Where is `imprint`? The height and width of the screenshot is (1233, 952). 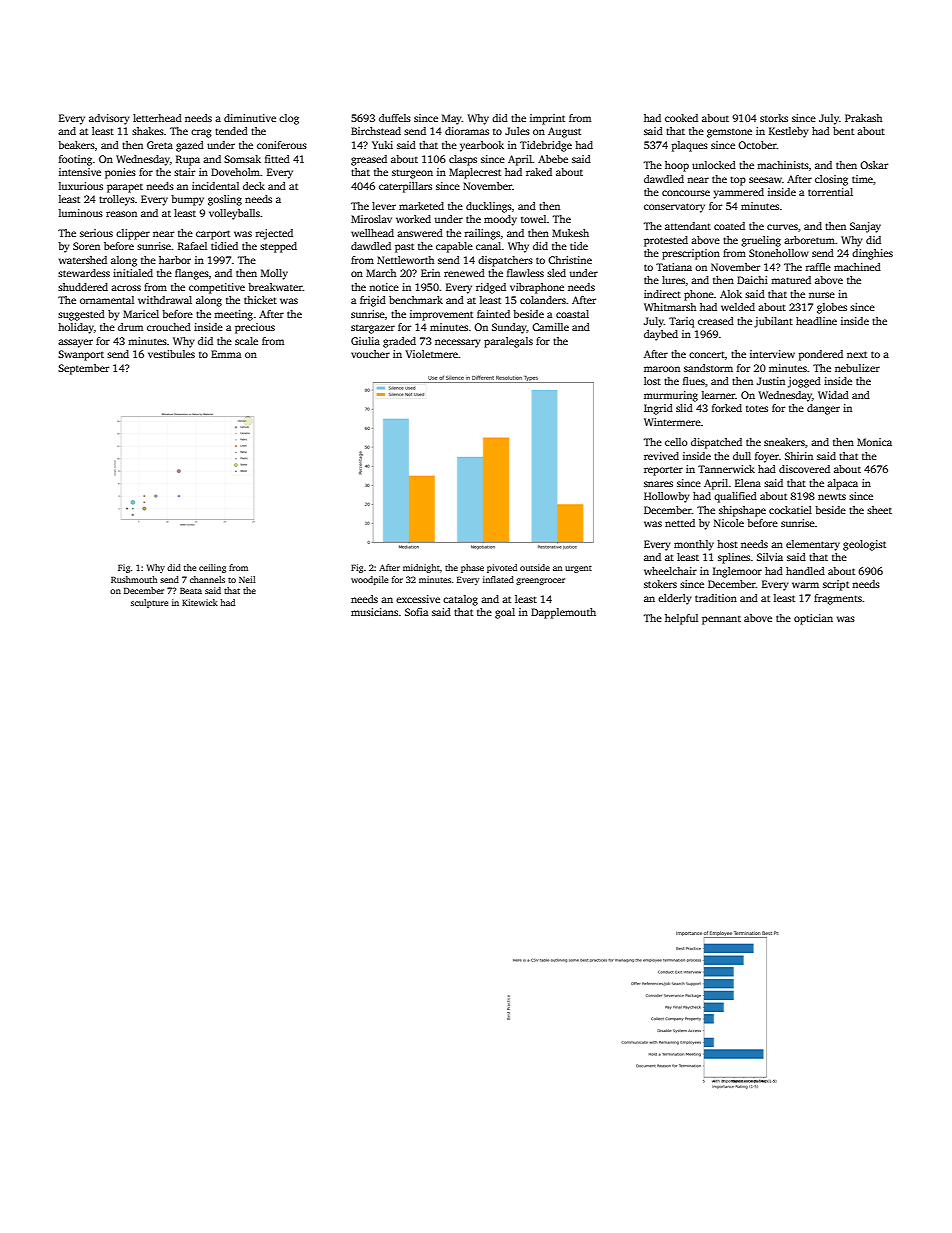 imprint is located at coordinates (547, 119).
